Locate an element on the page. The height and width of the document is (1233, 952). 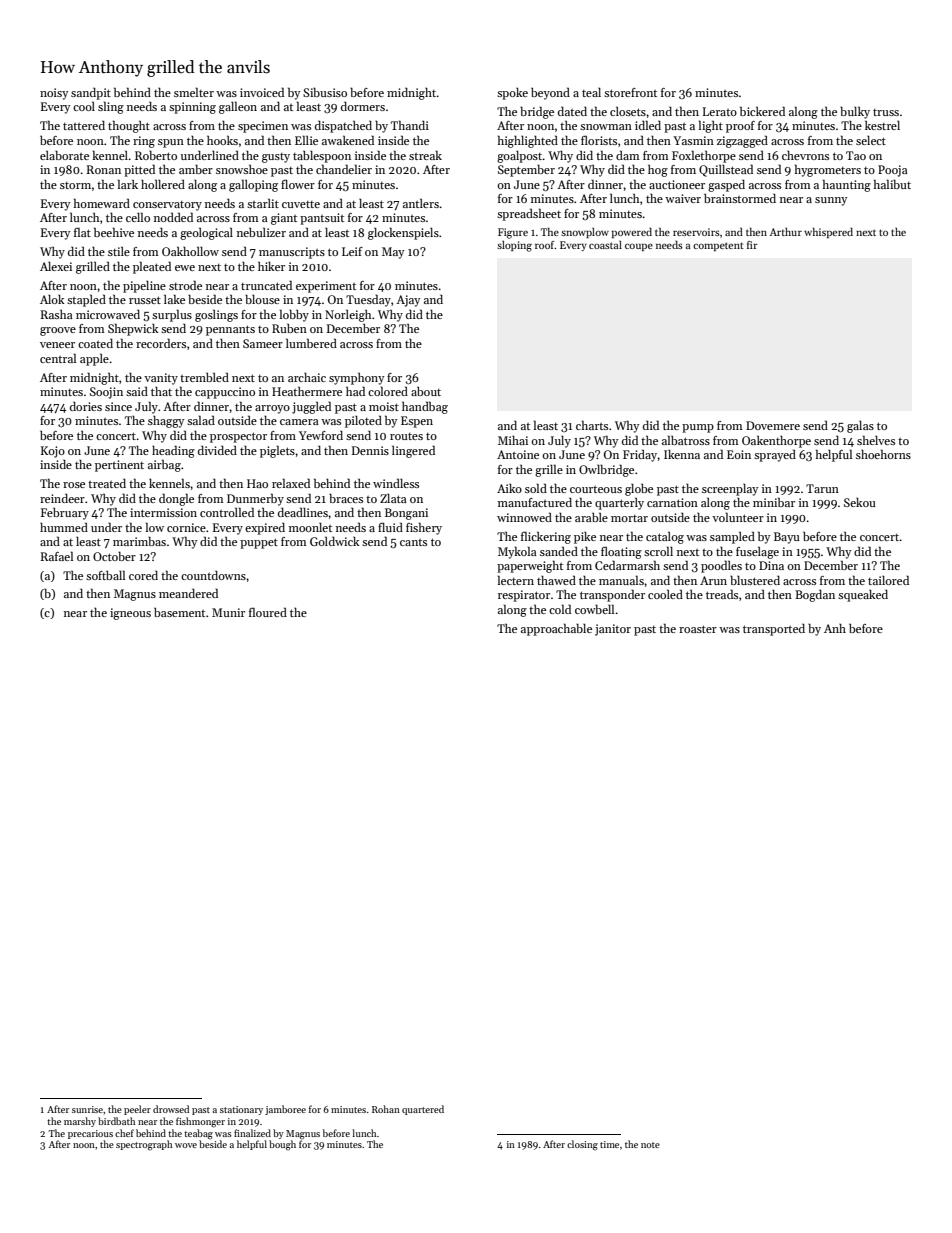
streak is located at coordinates (425, 155).
